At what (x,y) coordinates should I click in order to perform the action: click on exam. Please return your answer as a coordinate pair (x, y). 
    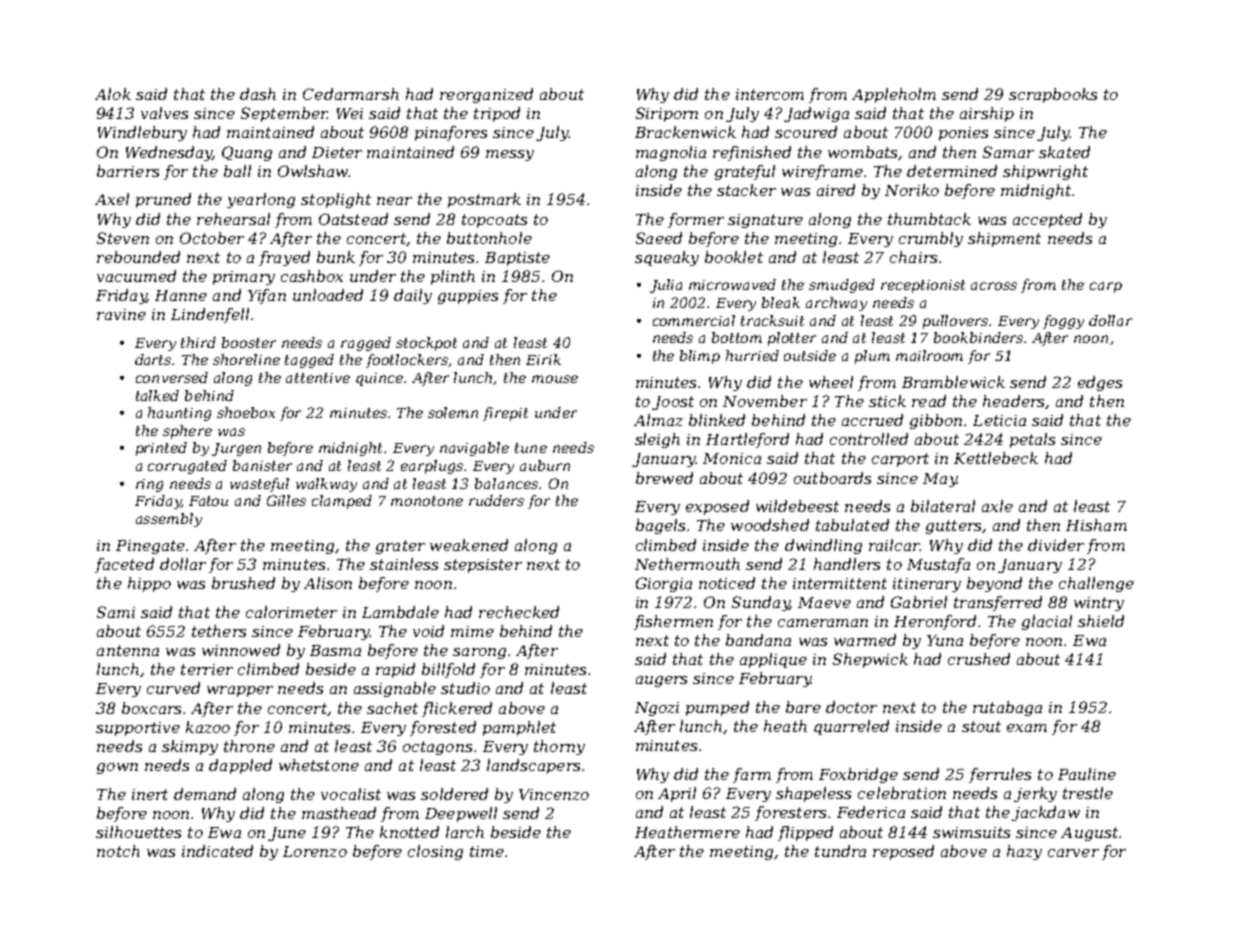
    Looking at the image, I should click on (1027, 728).
